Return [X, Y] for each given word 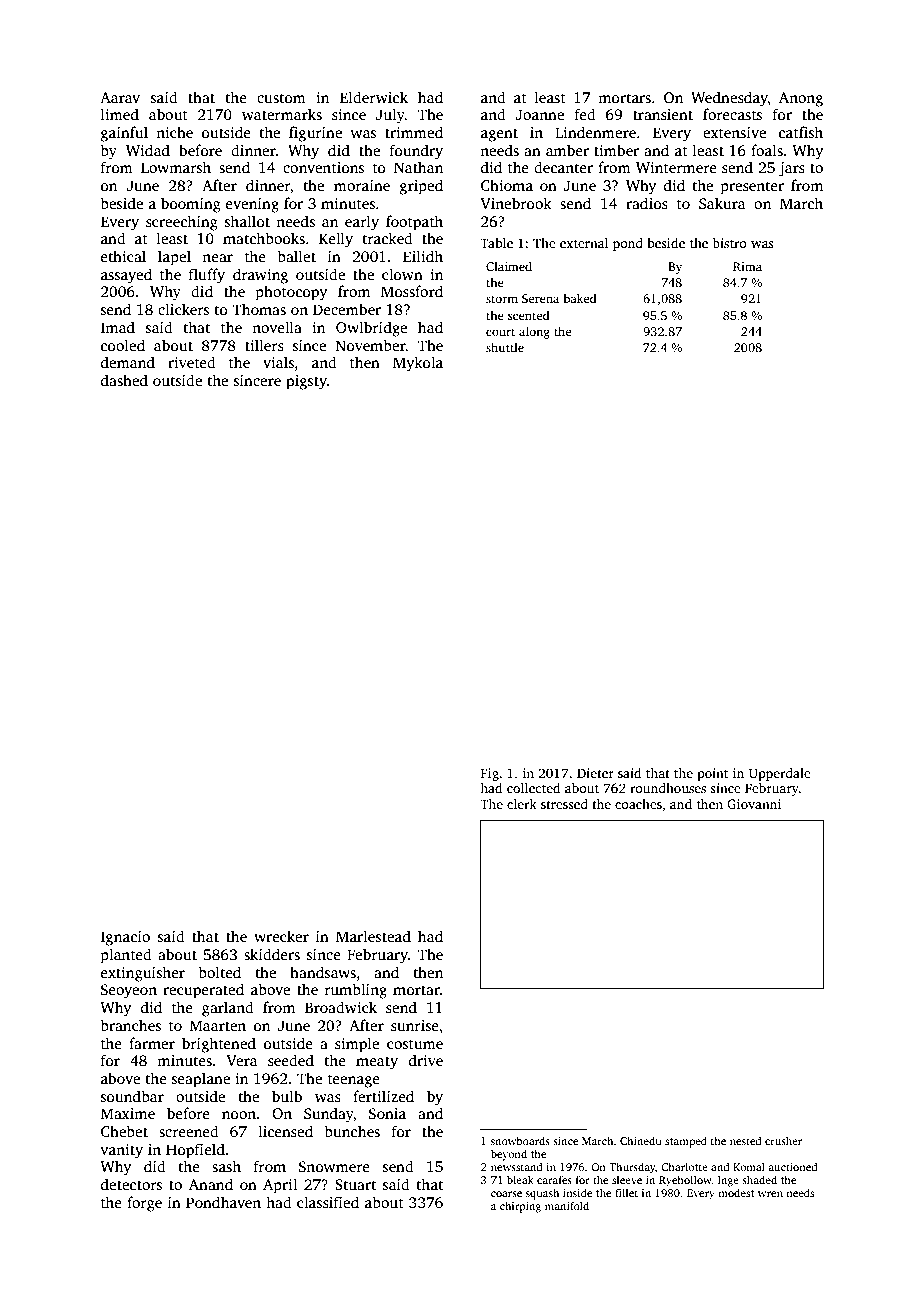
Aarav [120, 97]
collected [533, 788]
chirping [520, 1207]
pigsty [306, 382]
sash [226, 1166]
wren [770, 1194]
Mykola [418, 364]
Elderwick [374, 97]
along [534, 332]
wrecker [281, 936]
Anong [801, 99]
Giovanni [754, 804]
